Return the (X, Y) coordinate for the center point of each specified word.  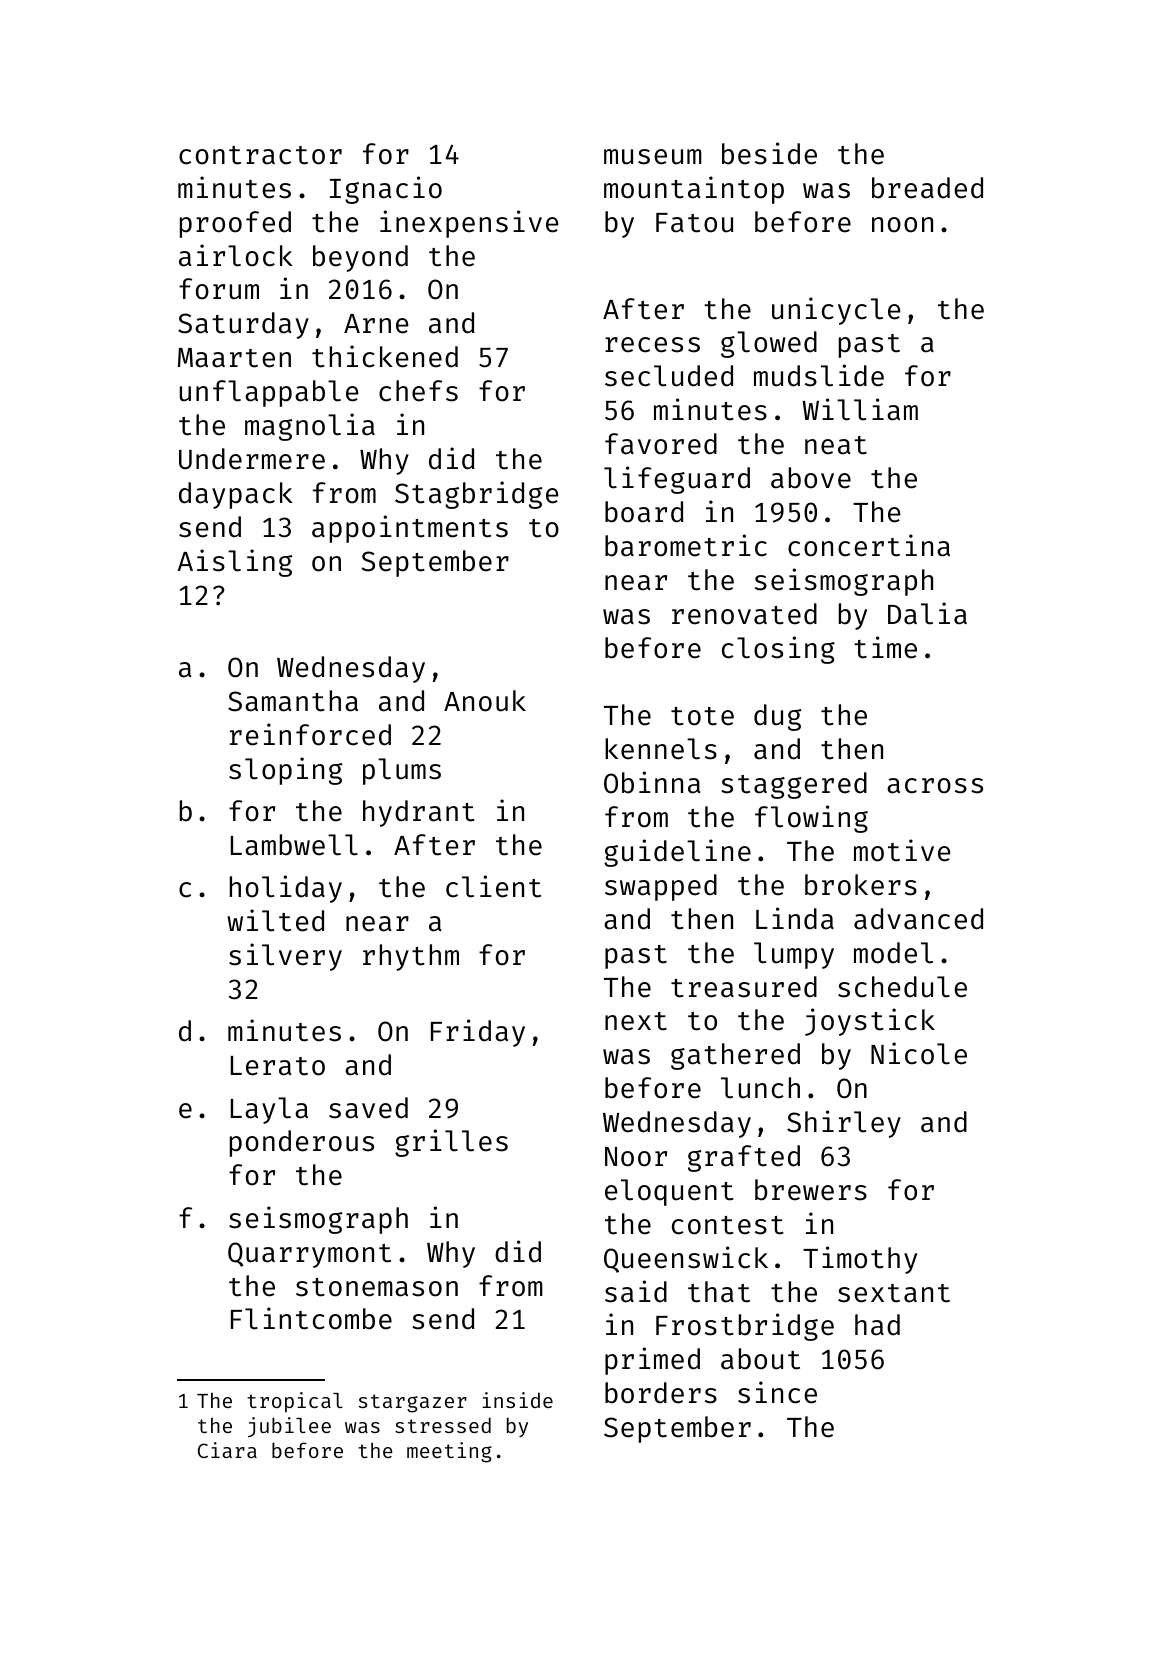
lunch (760, 1088)
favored (661, 444)
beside (769, 153)
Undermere (252, 459)
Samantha (293, 701)
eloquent (669, 1192)
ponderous (302, 1143)
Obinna (652, 782)
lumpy (794, 955)
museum (653, 157)
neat (836, 445)
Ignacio (386, 190)
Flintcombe (311, 1318)
